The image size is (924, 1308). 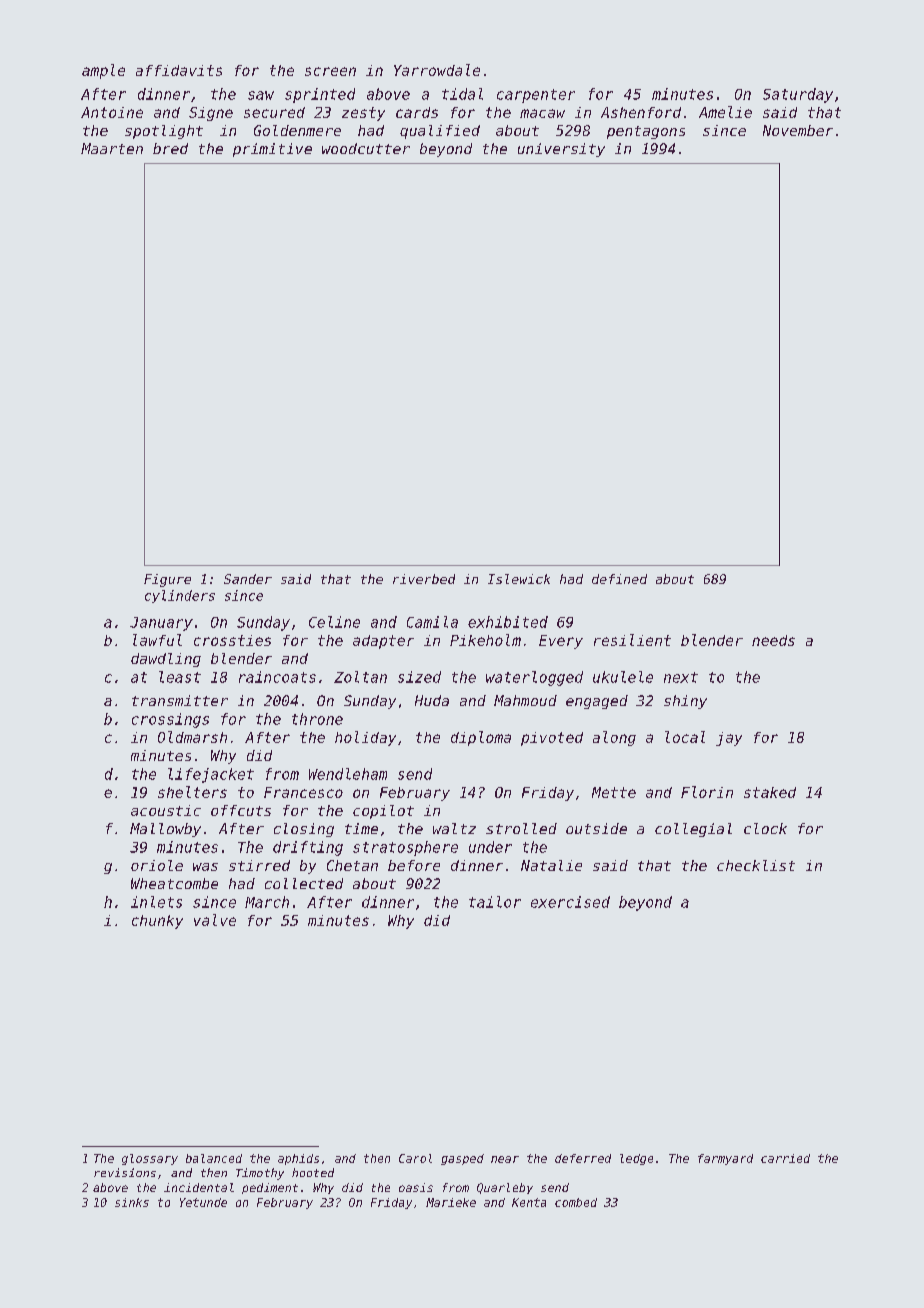 What do you see at coordinates (798, 130) in the screenshot?
I see `November` at bounding box center [798, 130].
